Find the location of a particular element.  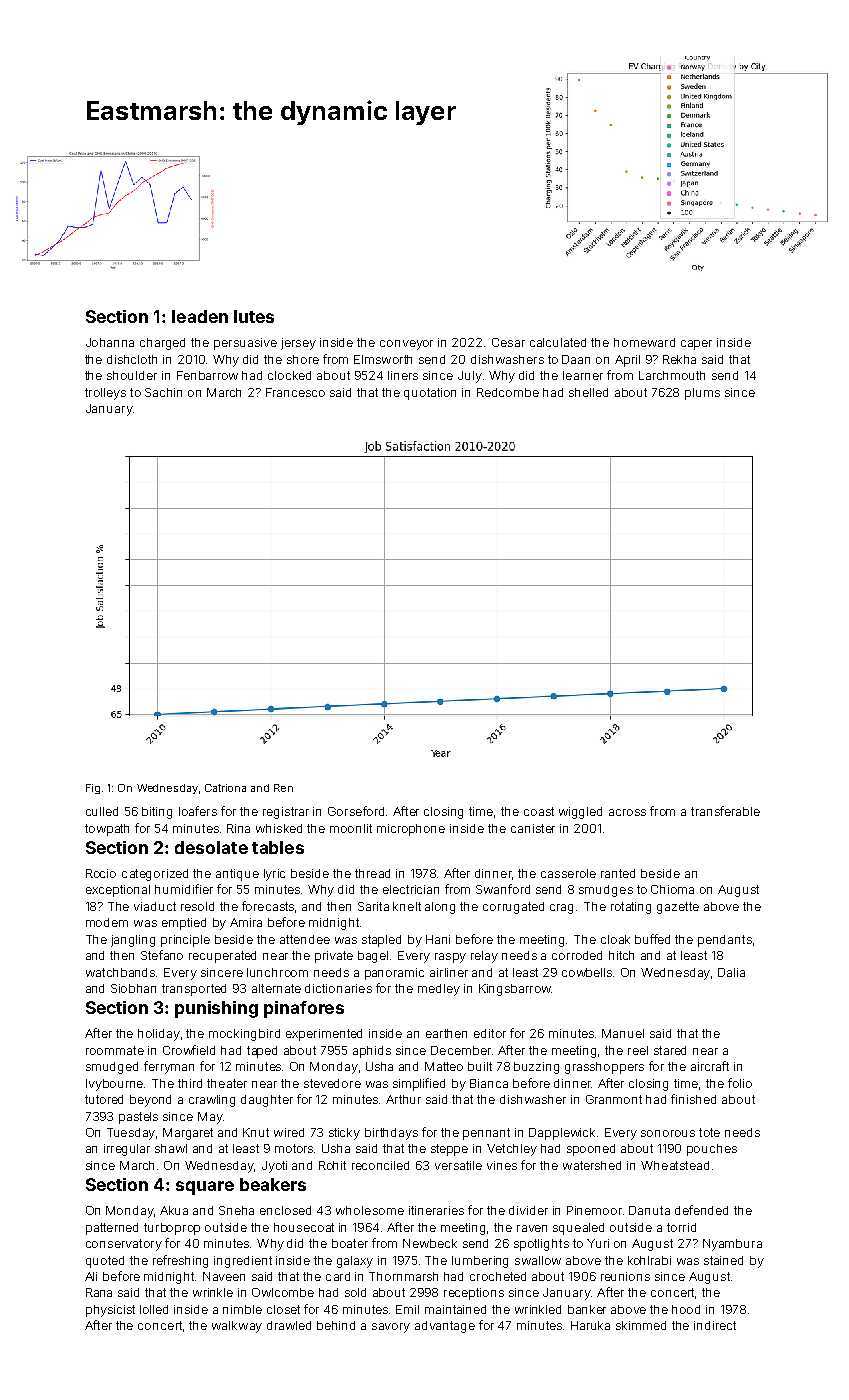

coast is located at coordinates (539, 811).
